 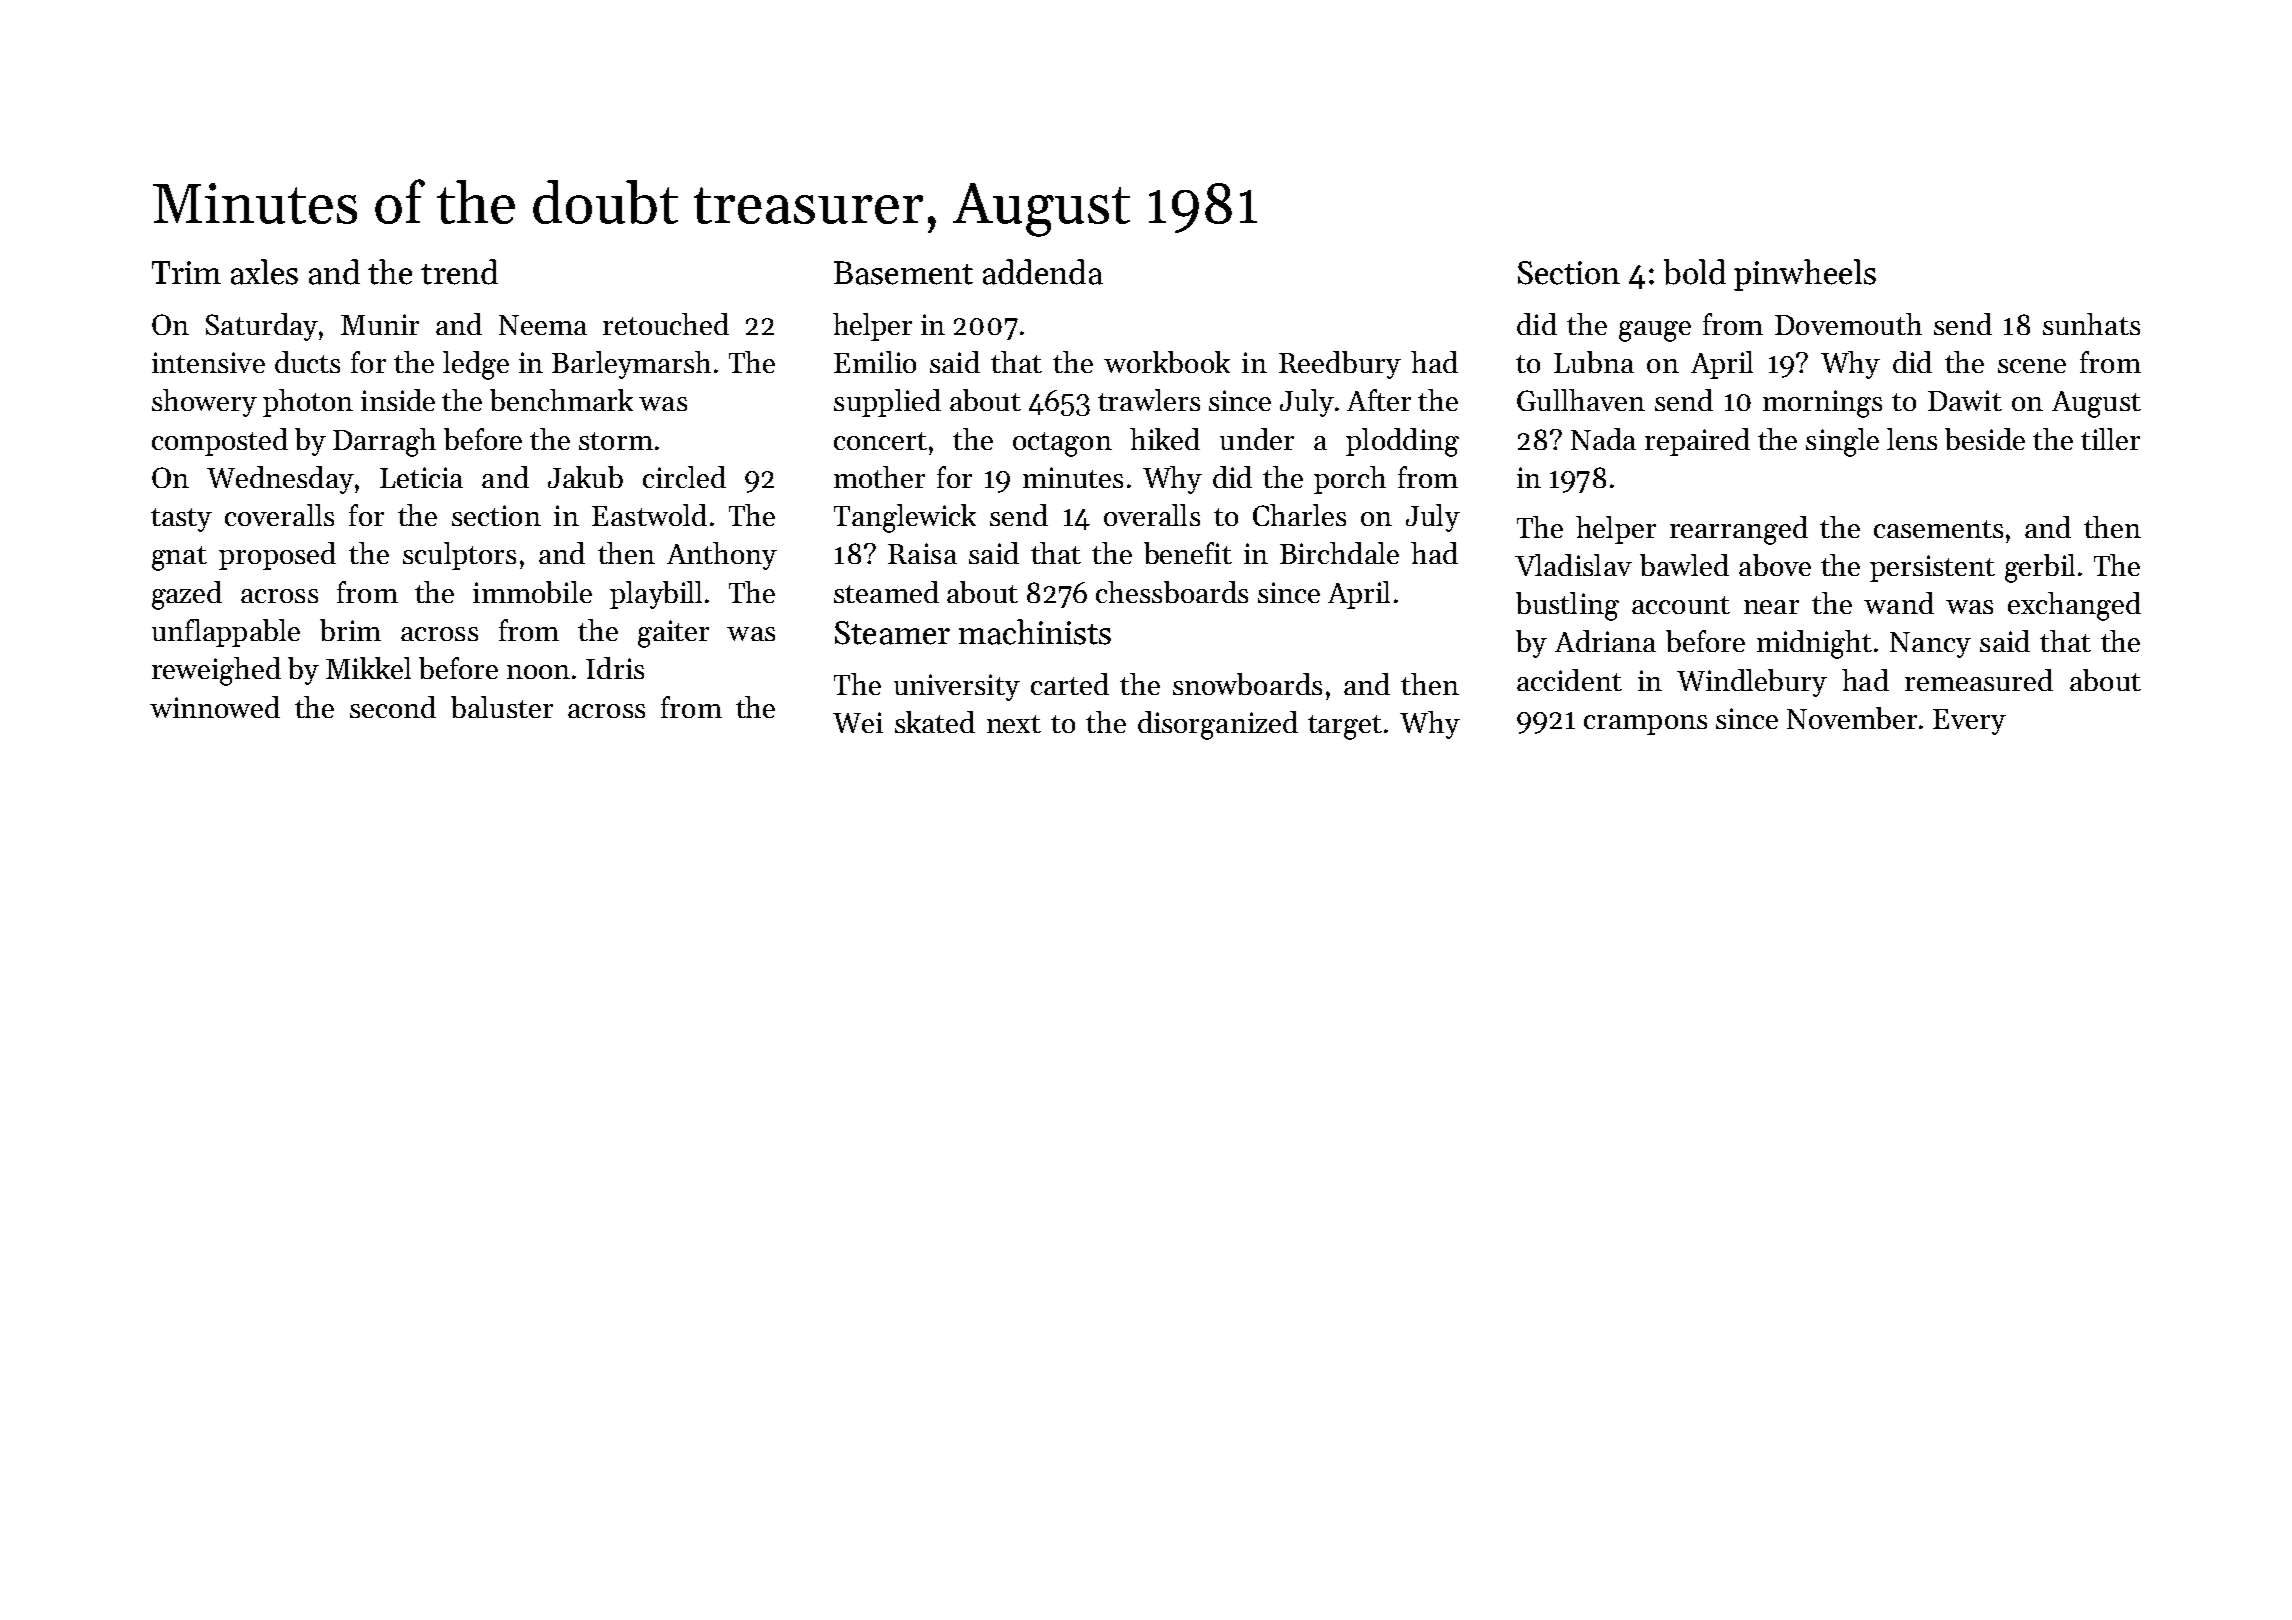 I want to click on gazed, so click(x=187, y=595).
